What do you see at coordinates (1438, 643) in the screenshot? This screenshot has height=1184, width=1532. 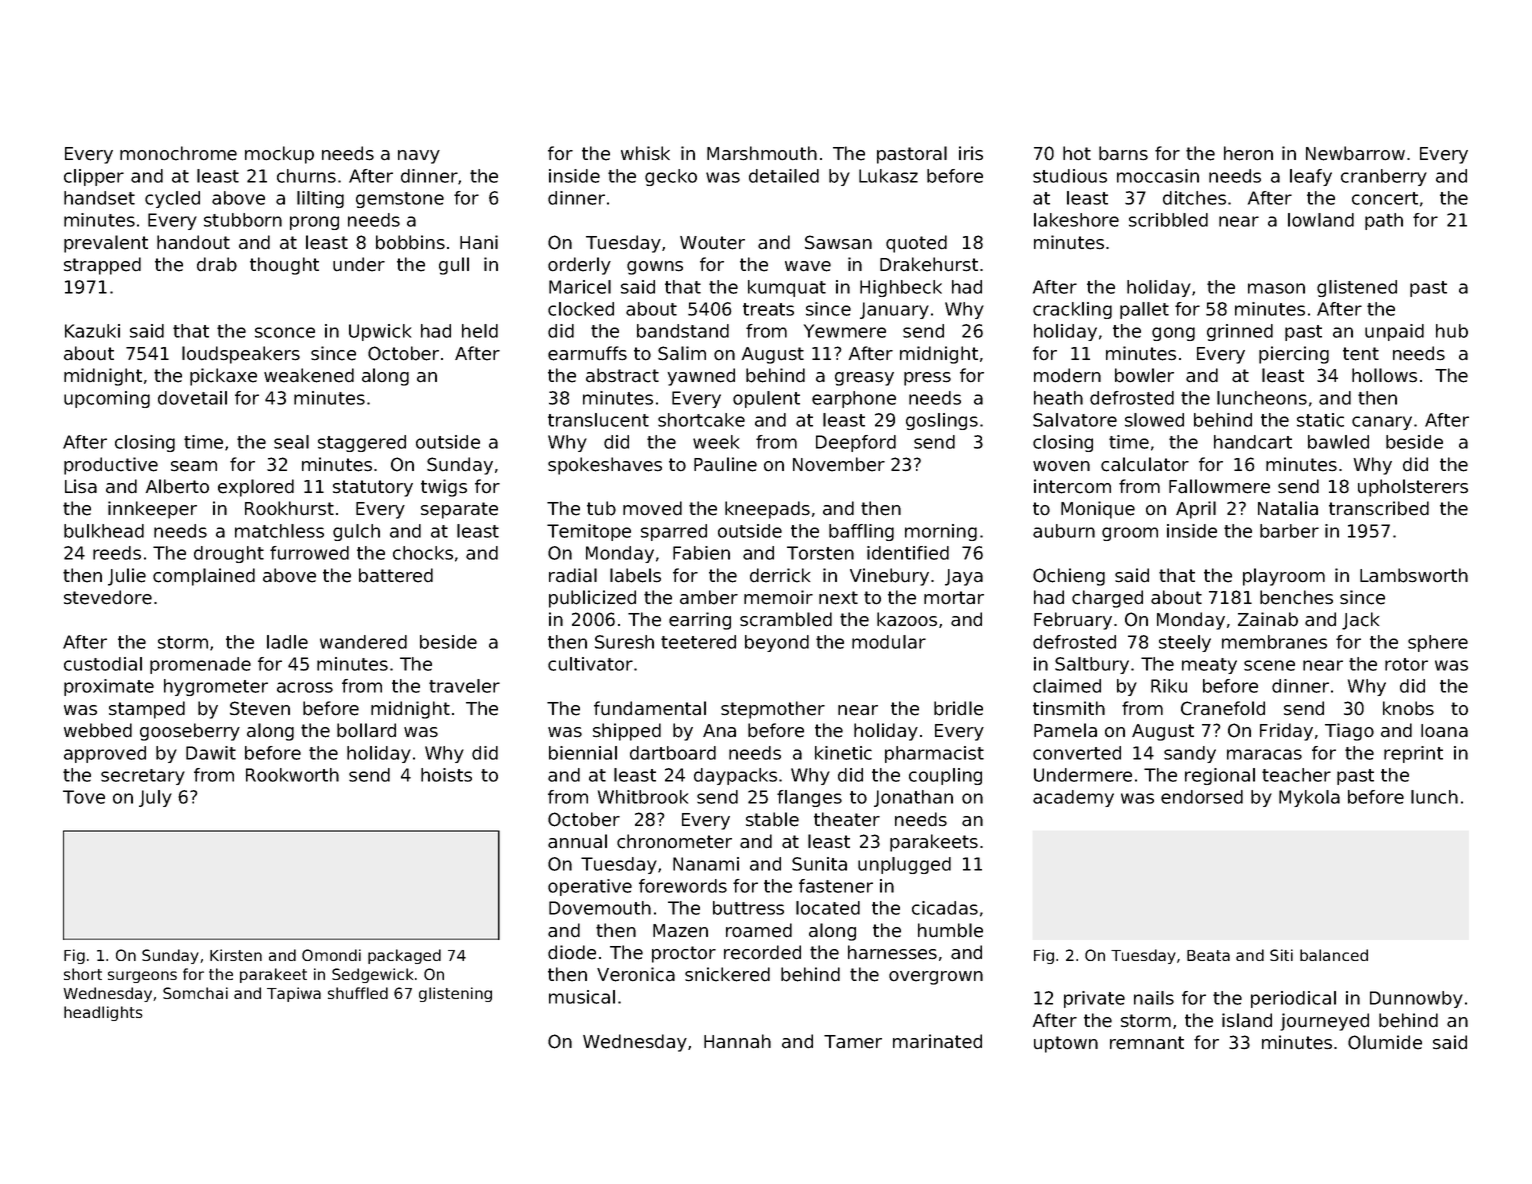 I see `sphere` at bounding box center [1438, 643].
